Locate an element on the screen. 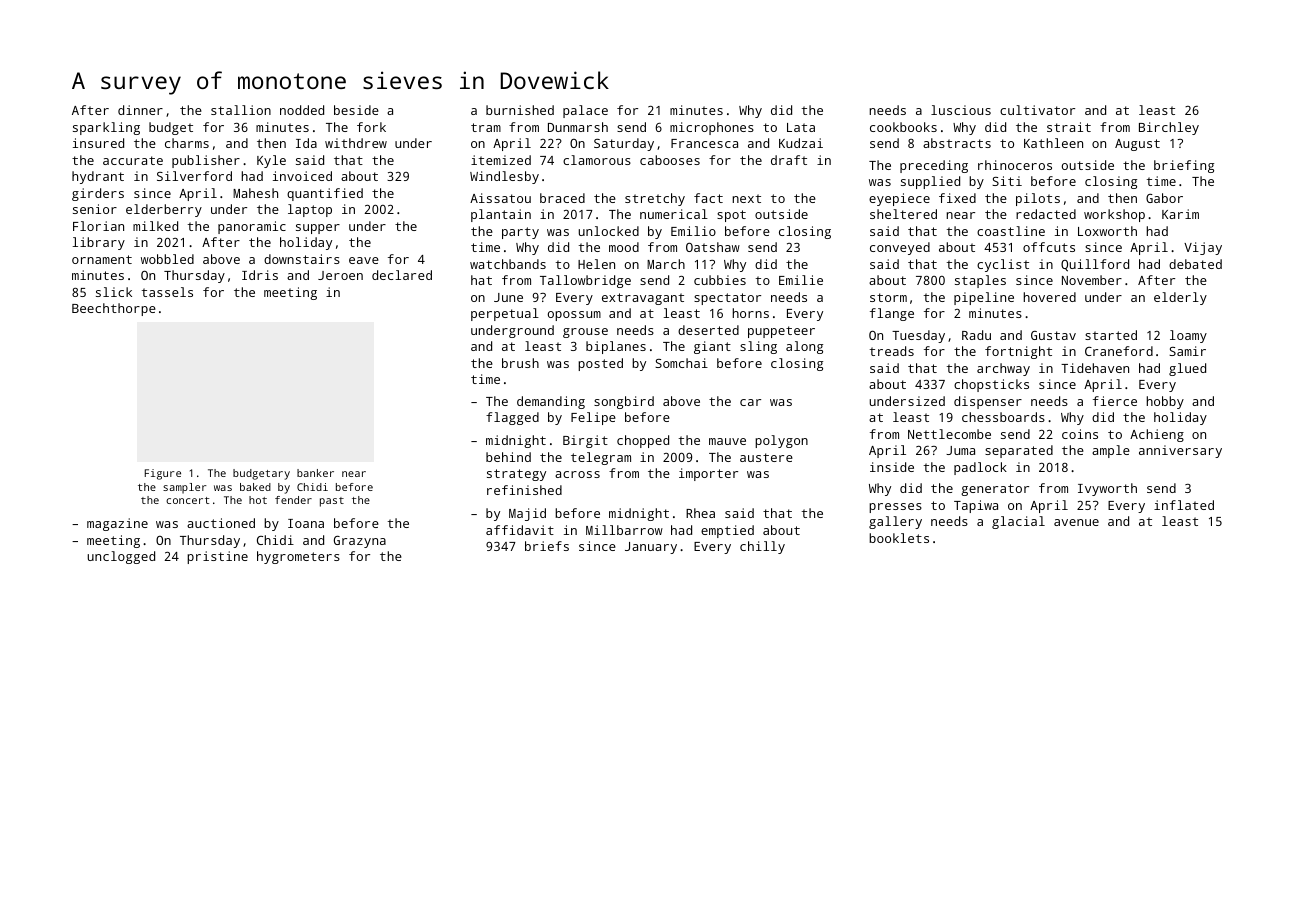 The height and width of the screenshot is (924, 1308). avenue is located at coordinates (1076, 522).
